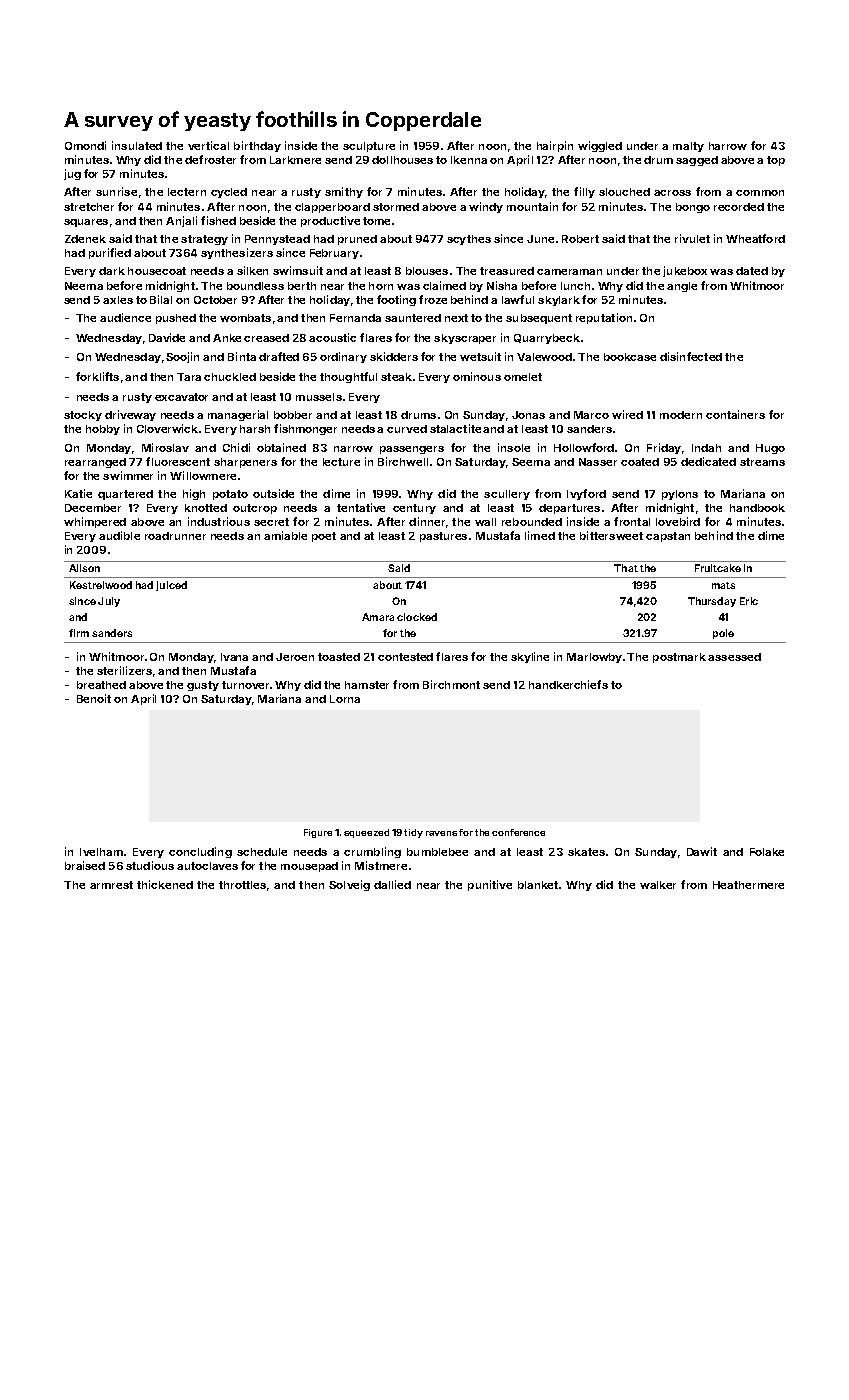 This screenshot has width=849, height=1400. What do you see at coordinates (369, 147) in the screenshot?
I see `sculpture` at bounding box center [369, 147].
